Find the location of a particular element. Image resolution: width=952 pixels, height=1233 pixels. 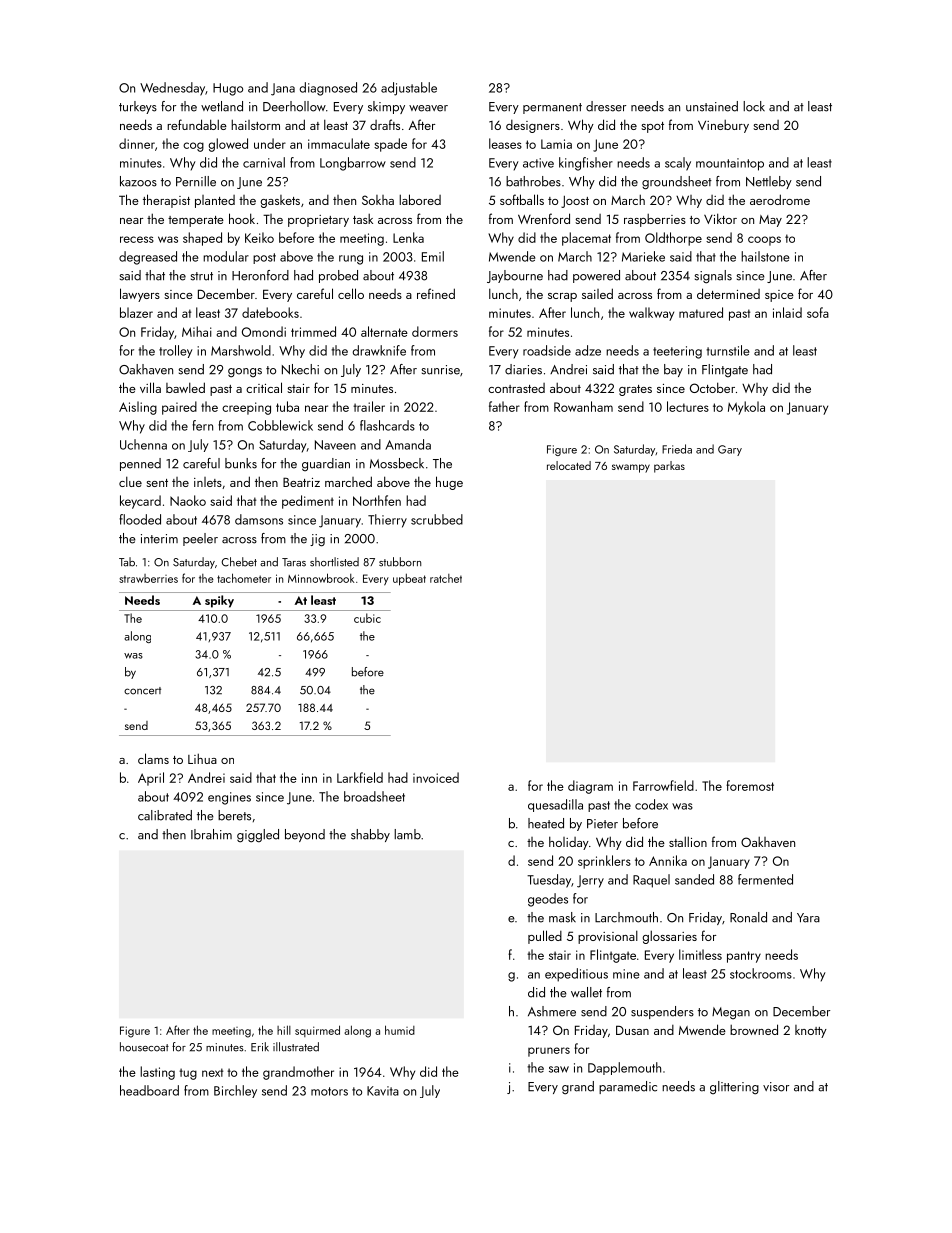

Lihua is located at coordinates (202, 758).
